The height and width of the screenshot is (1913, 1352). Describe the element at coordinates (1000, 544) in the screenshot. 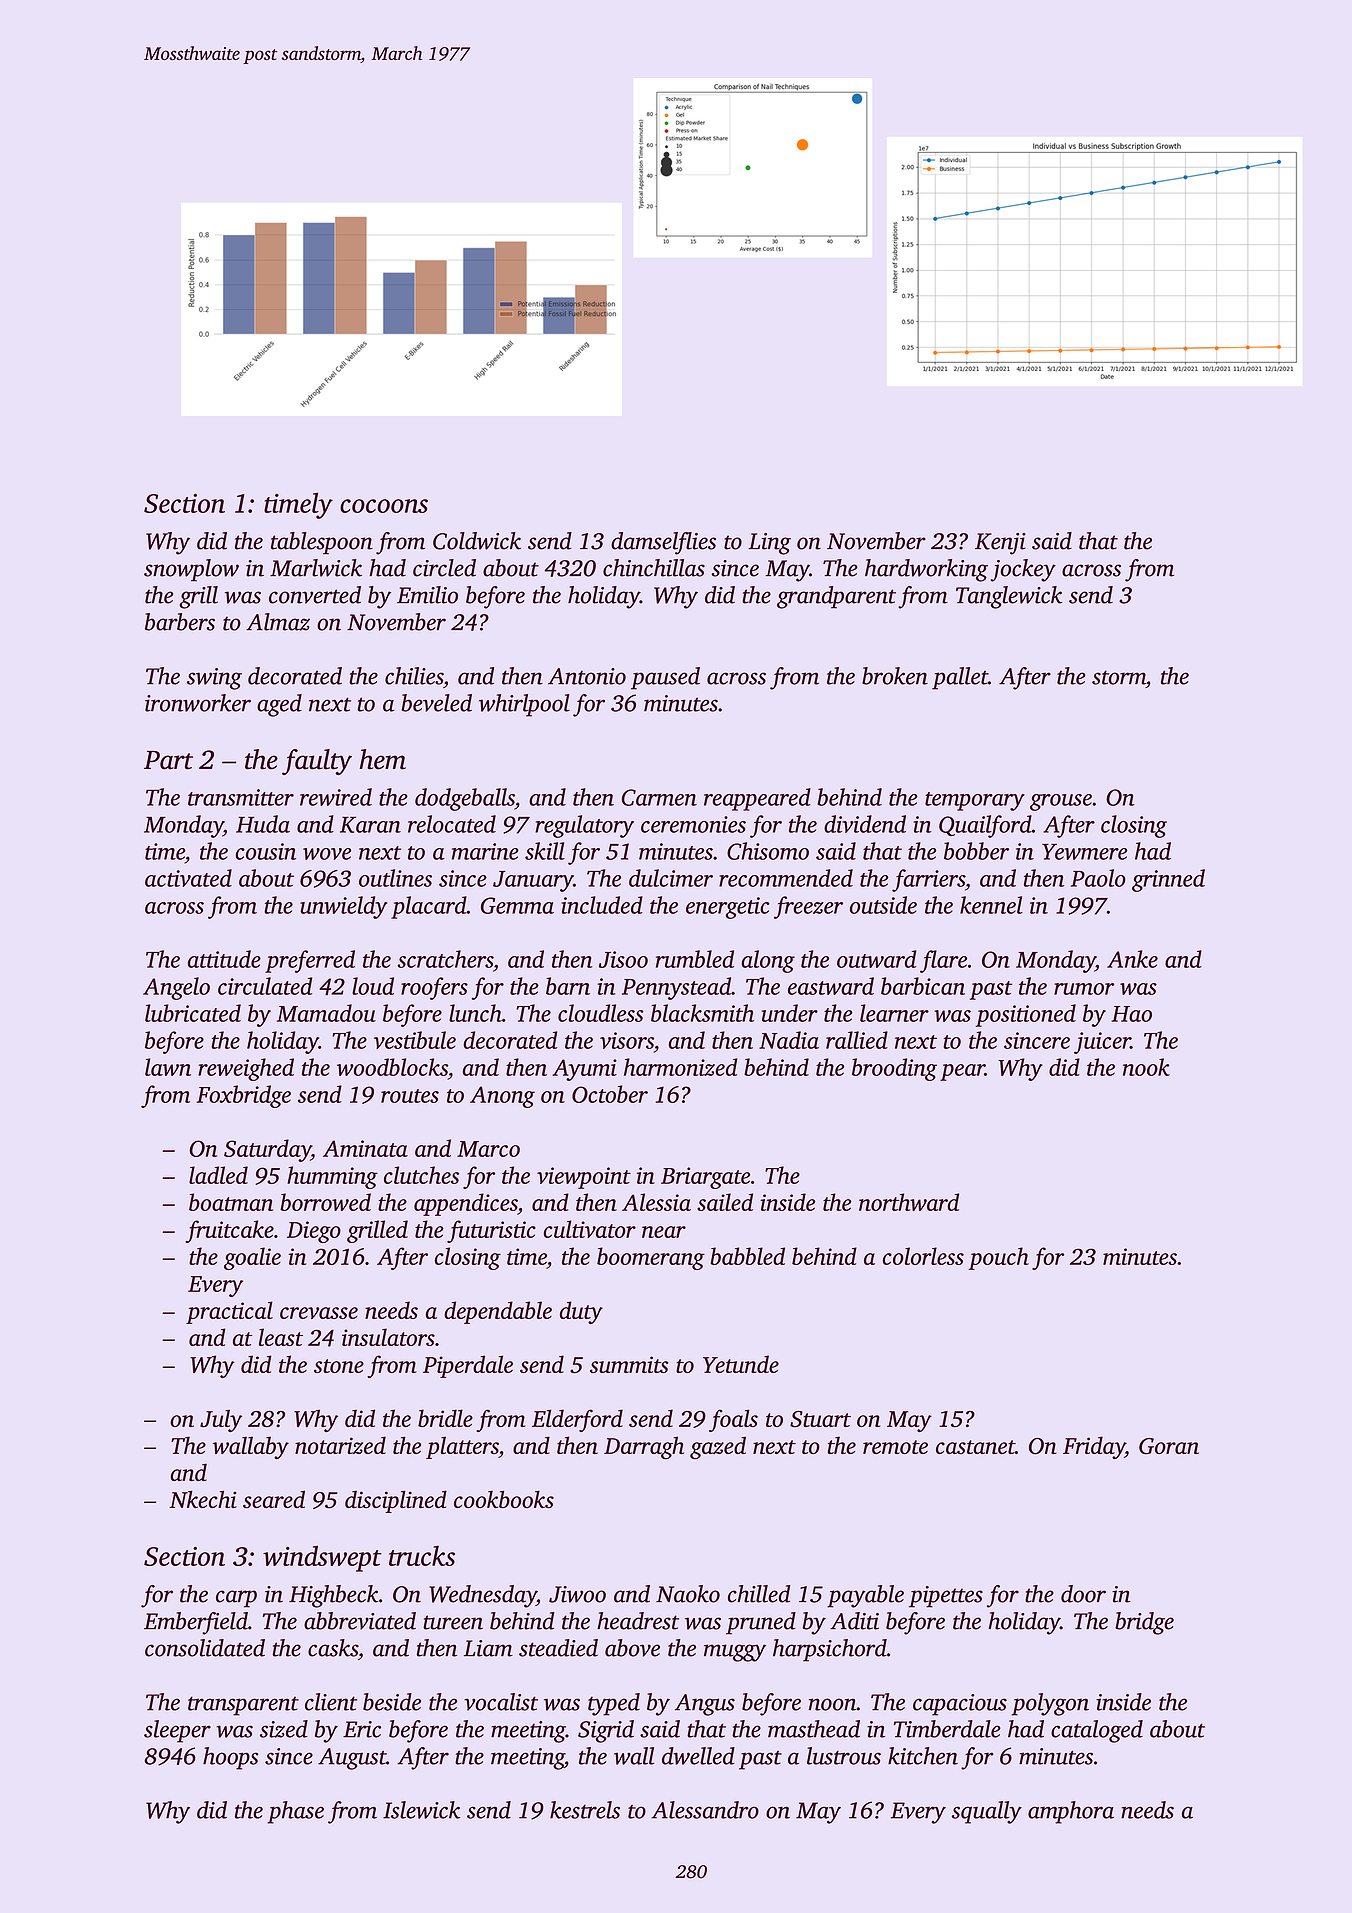

I see `Kenji` at that location.
